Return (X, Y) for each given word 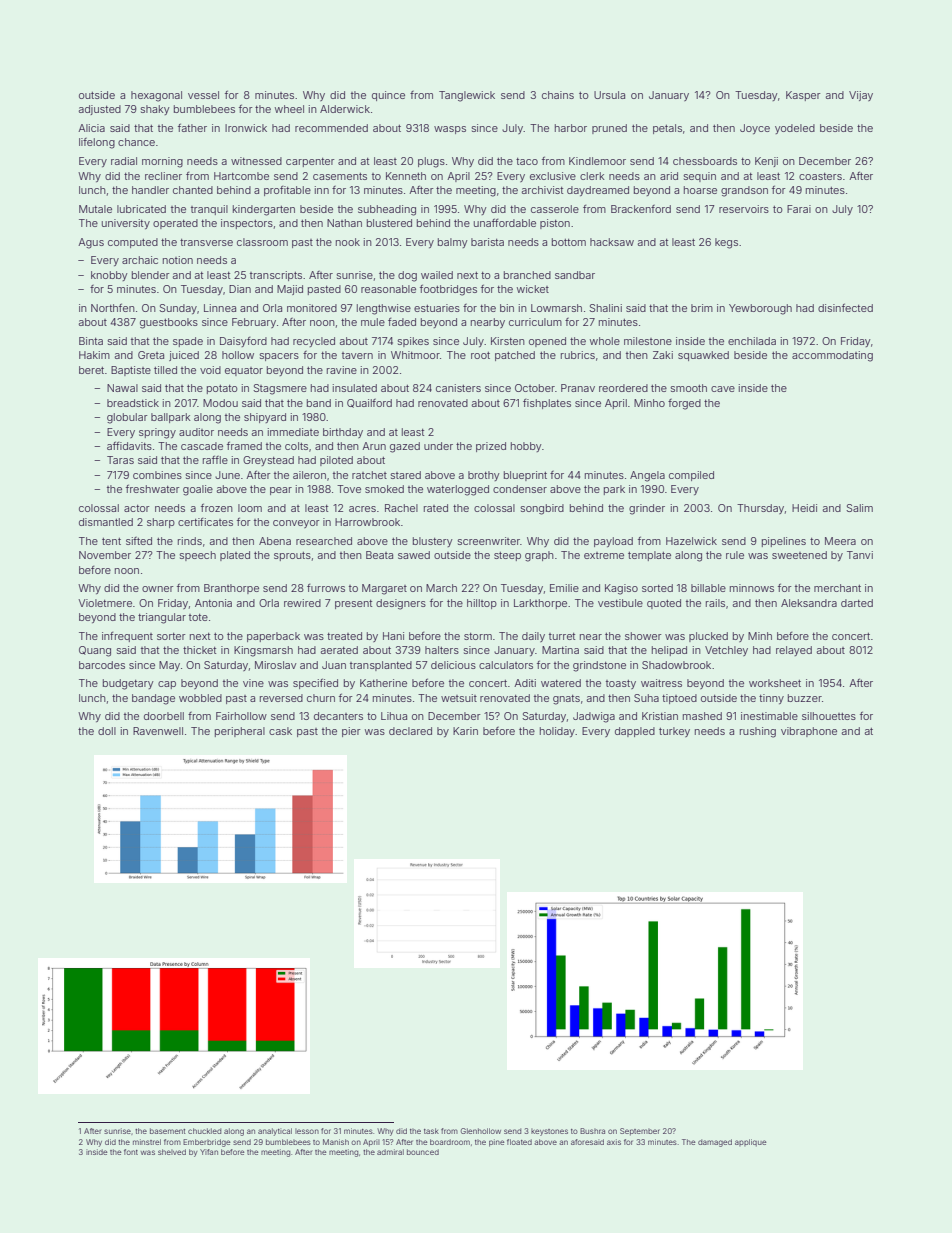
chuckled (204, 1131)
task (431, 1131)
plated (235, 556)
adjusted (100, 110)
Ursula (609, 95)
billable (708, 588)
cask (280, 731)
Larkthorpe (540, 604)
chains (558, 95)
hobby (526, 447)
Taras (120, 460)
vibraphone (809, 732)
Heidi (804, 508)
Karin (465, 731)
